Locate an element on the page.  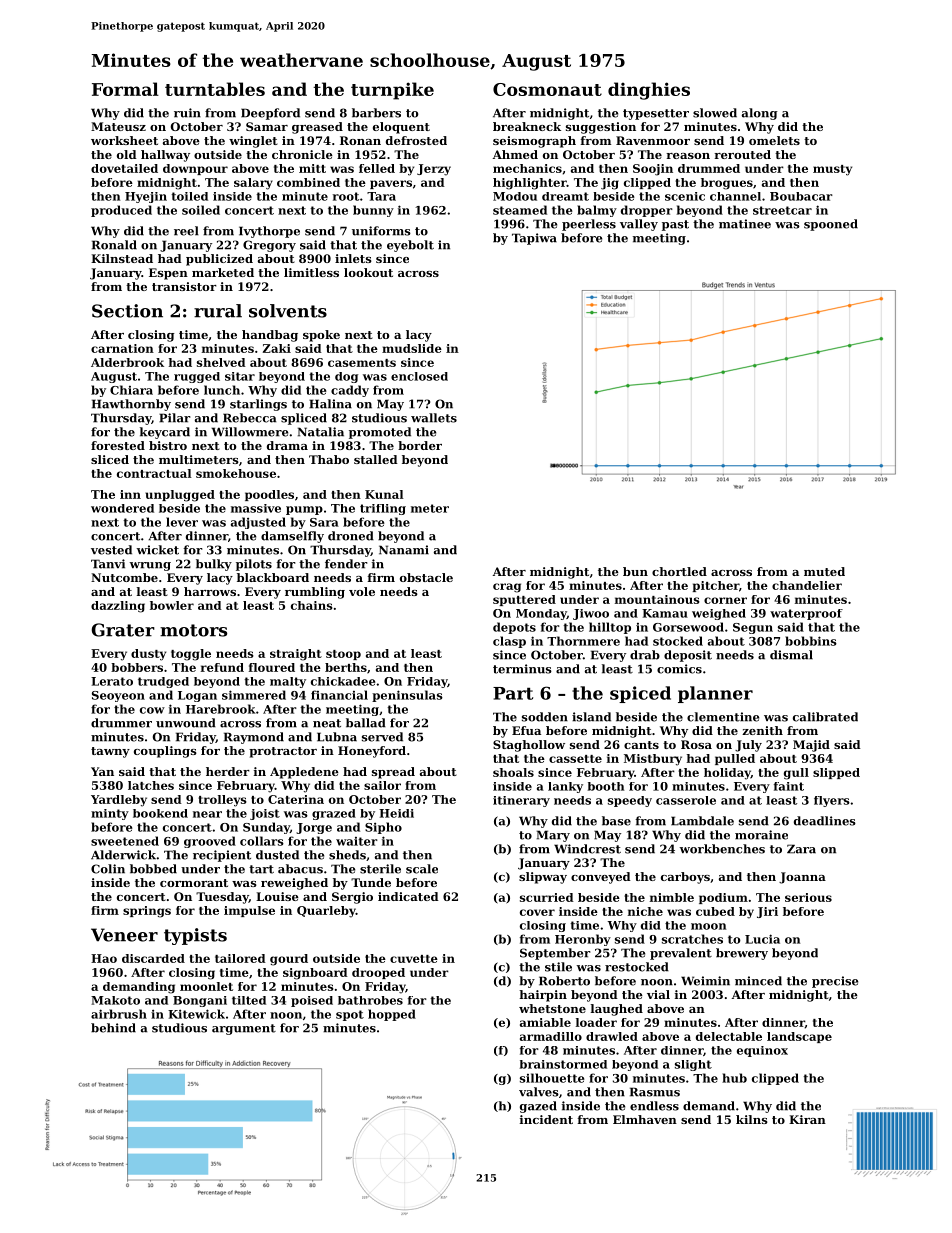
Hyejin is located at coordinates (146, 197).
